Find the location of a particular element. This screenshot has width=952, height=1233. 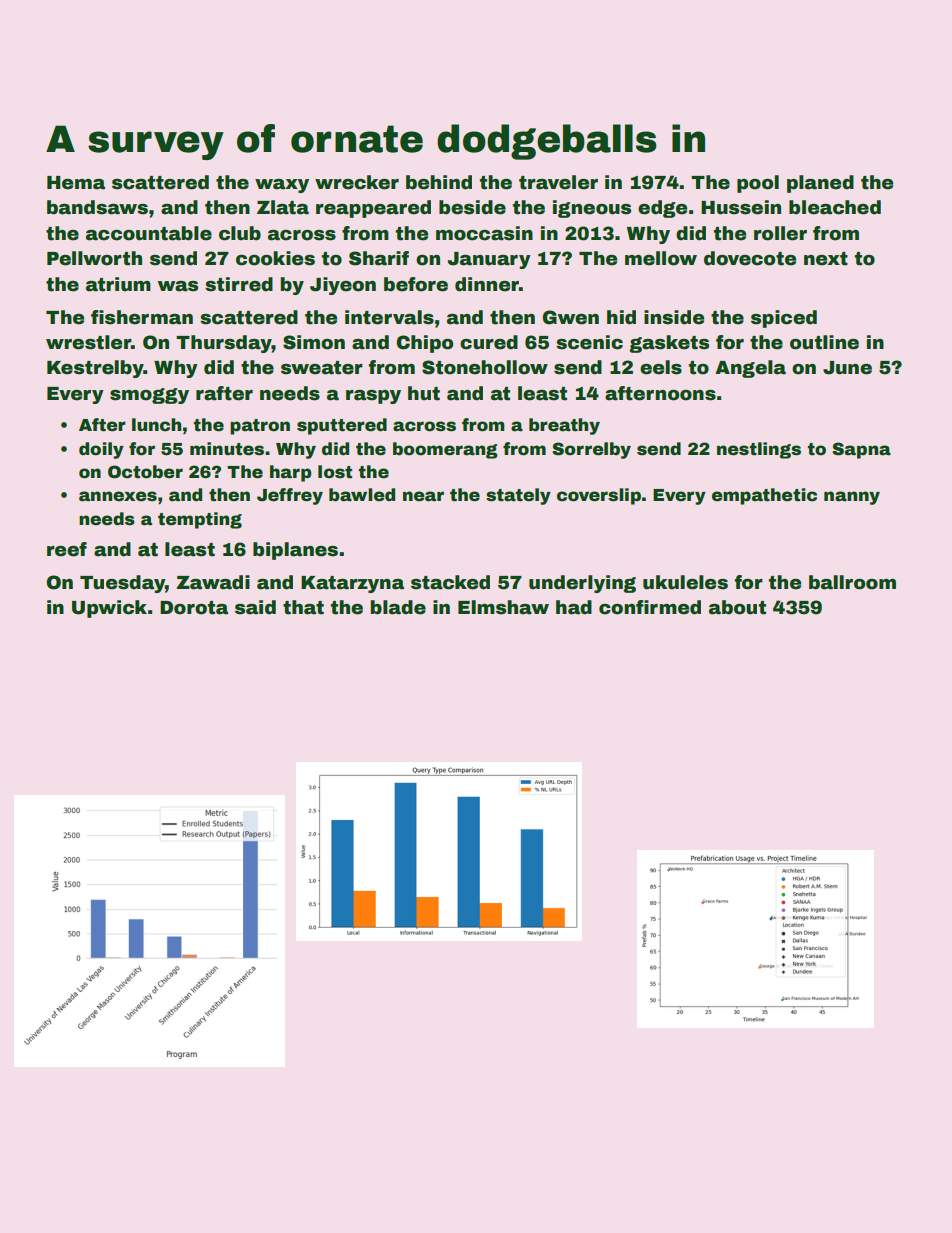

stacked is located at coordinates (450, 582).
